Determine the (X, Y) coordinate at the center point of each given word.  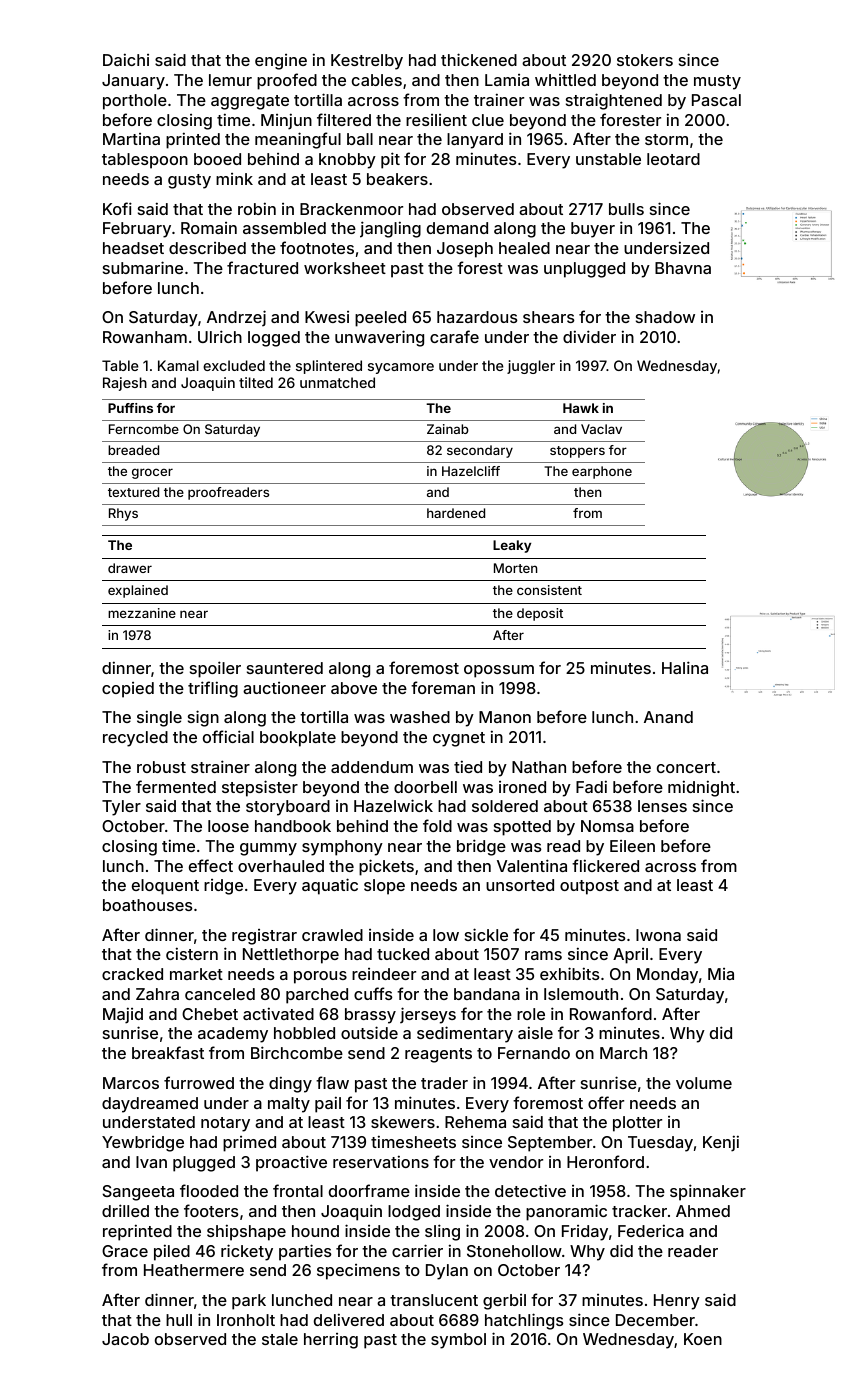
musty (717, 82)
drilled (125, 1210)
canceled (220, 994)
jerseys (428, 1015)
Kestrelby (367, 62)
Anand (668, 717)
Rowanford (611, 1013)
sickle (486, 934)
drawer (130, 568)
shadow (665, 317)
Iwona (658, 935)
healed (524, 248)
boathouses (148, 905)
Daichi (126, 59)
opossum (499, 671)
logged (274, 339)
